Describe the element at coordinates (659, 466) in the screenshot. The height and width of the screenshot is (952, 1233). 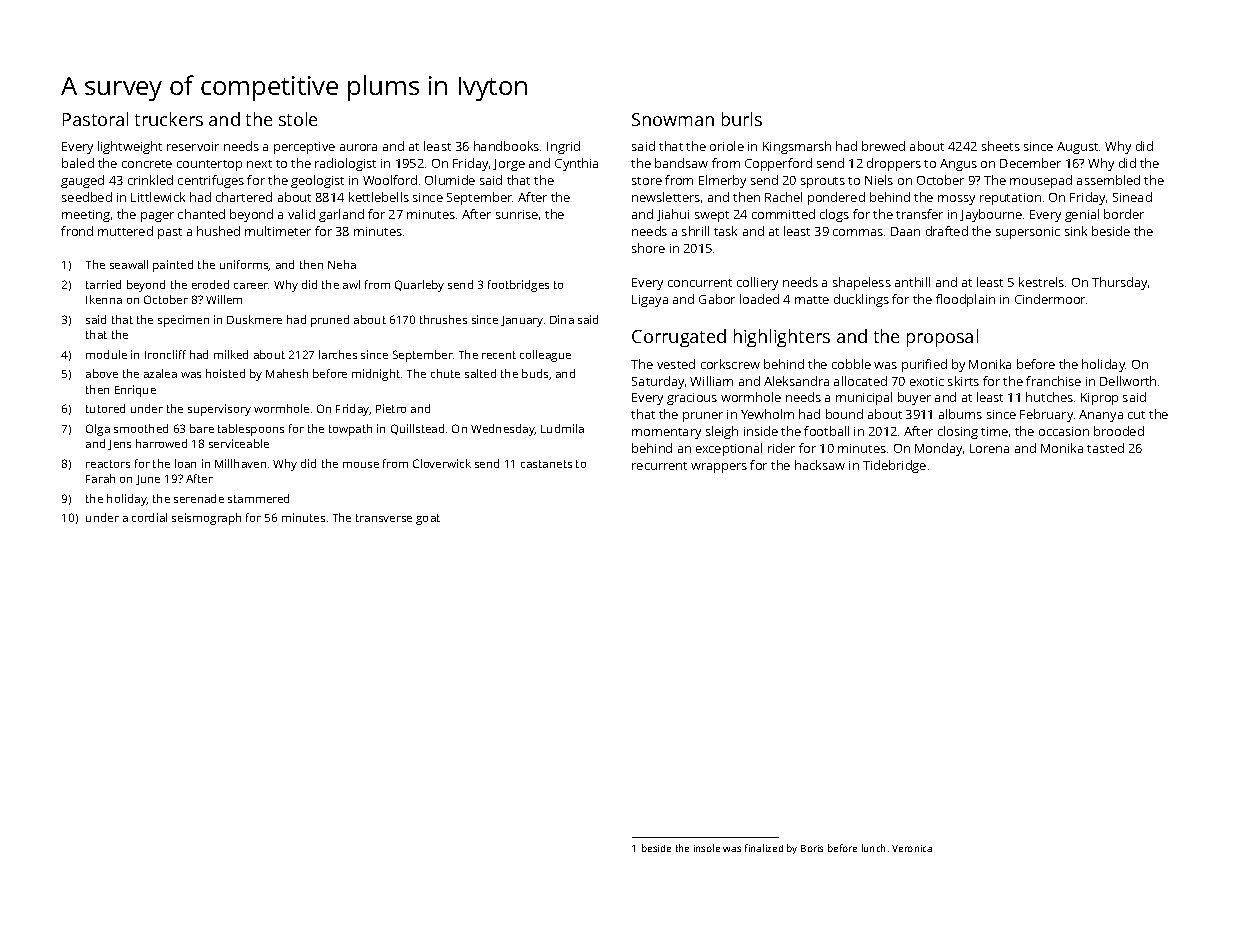
I see `recurrent` at that location.
